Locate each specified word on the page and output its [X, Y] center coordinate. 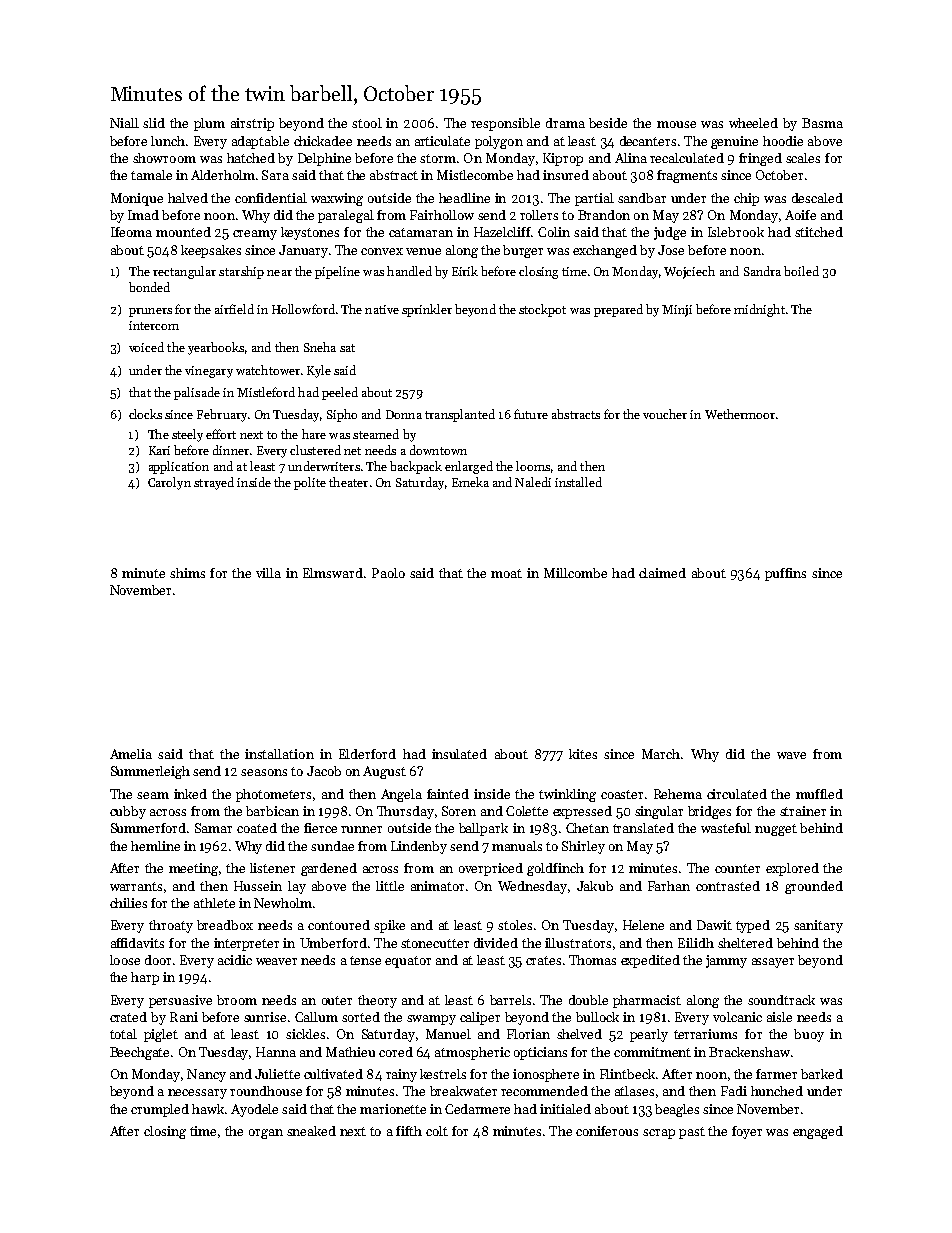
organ [266, 1134]
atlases [634, 1091]
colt [437, 1131]
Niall [124, 123]
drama [565, 123]
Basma [822, 123]
